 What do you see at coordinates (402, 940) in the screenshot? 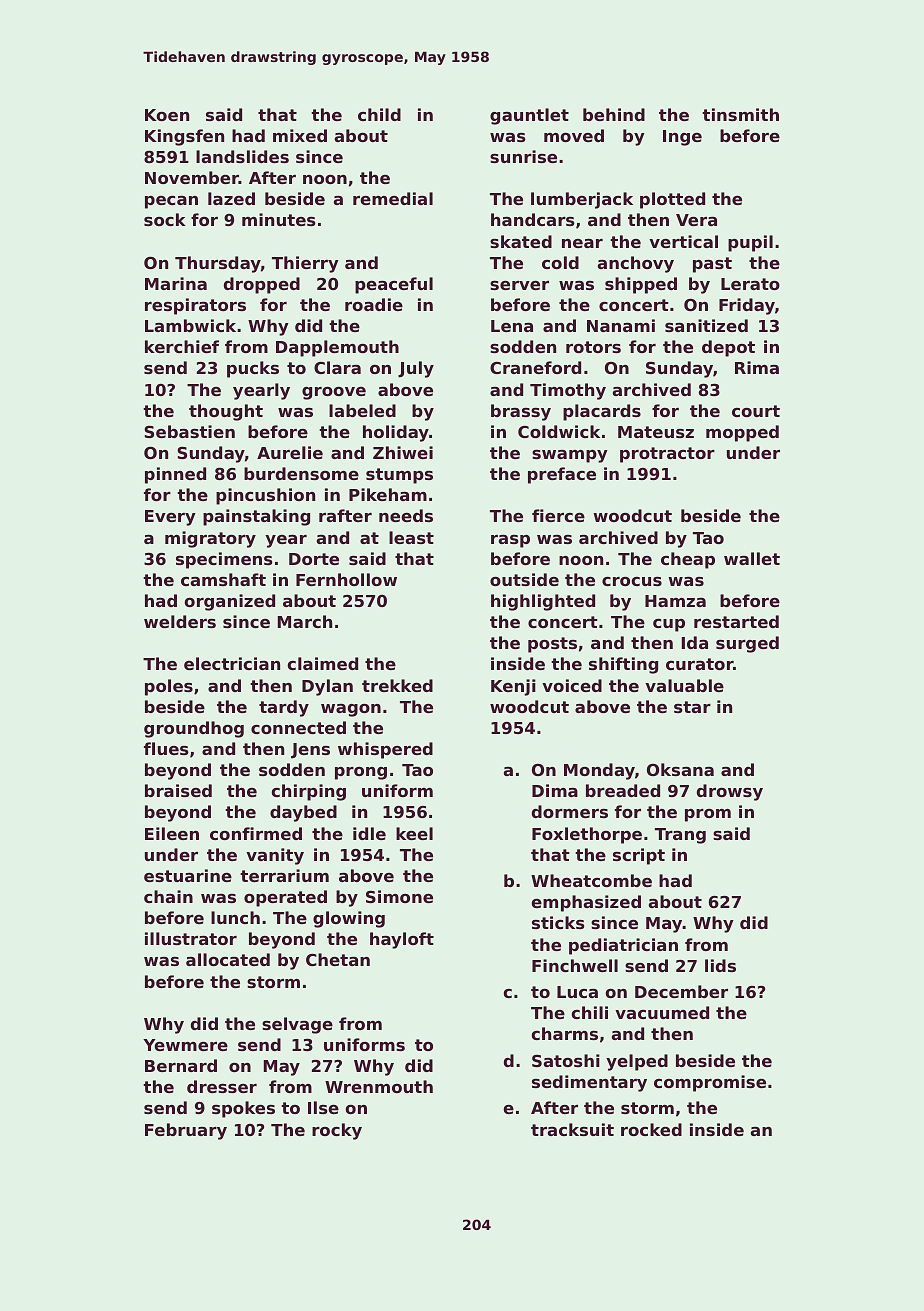
I see `hayloft` at bounding box center [402, 940].
